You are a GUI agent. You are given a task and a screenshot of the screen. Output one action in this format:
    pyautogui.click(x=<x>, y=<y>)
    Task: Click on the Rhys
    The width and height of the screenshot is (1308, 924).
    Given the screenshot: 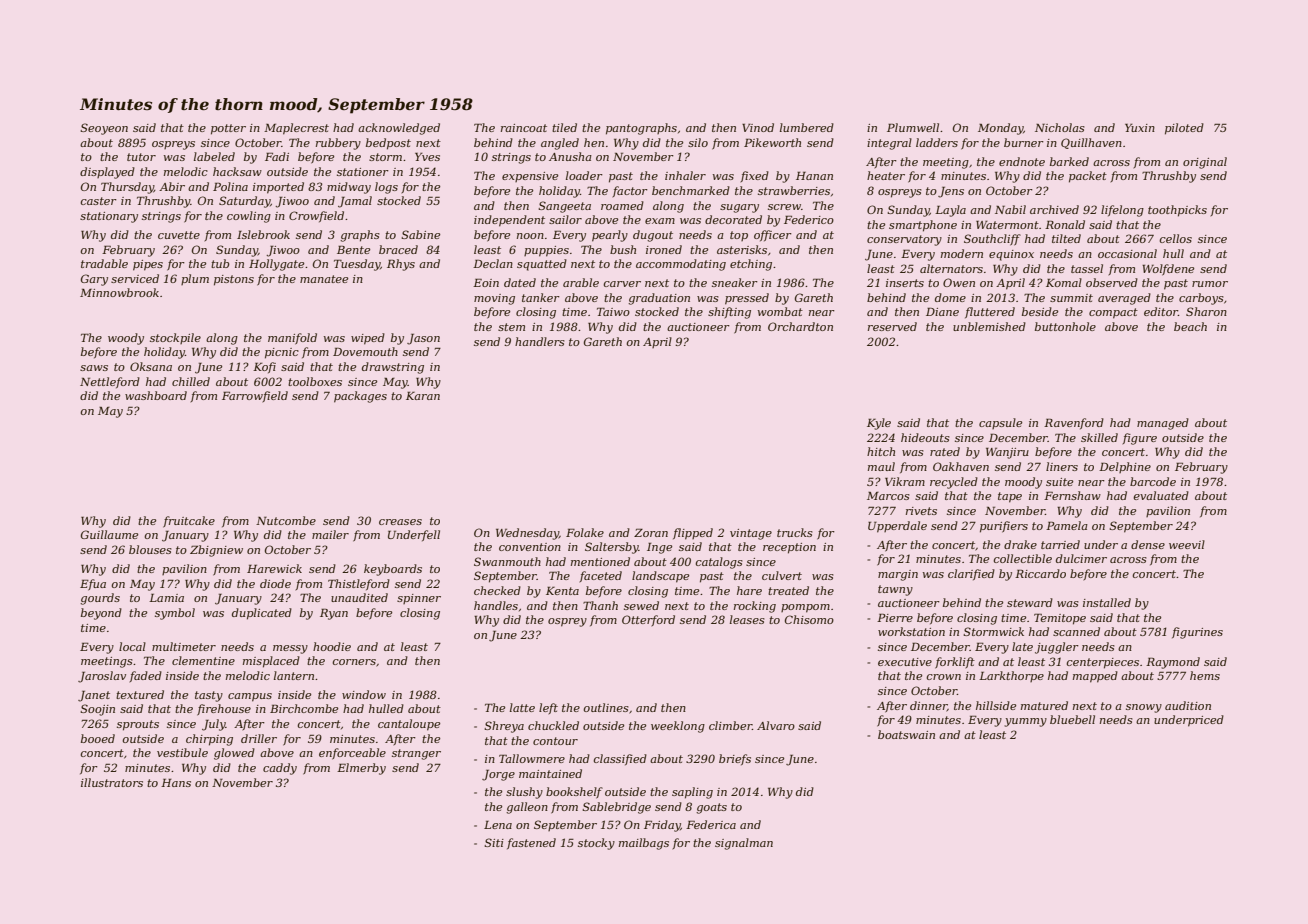 What is the action you would take?
    pyautogui.click(x=401, y=265)
